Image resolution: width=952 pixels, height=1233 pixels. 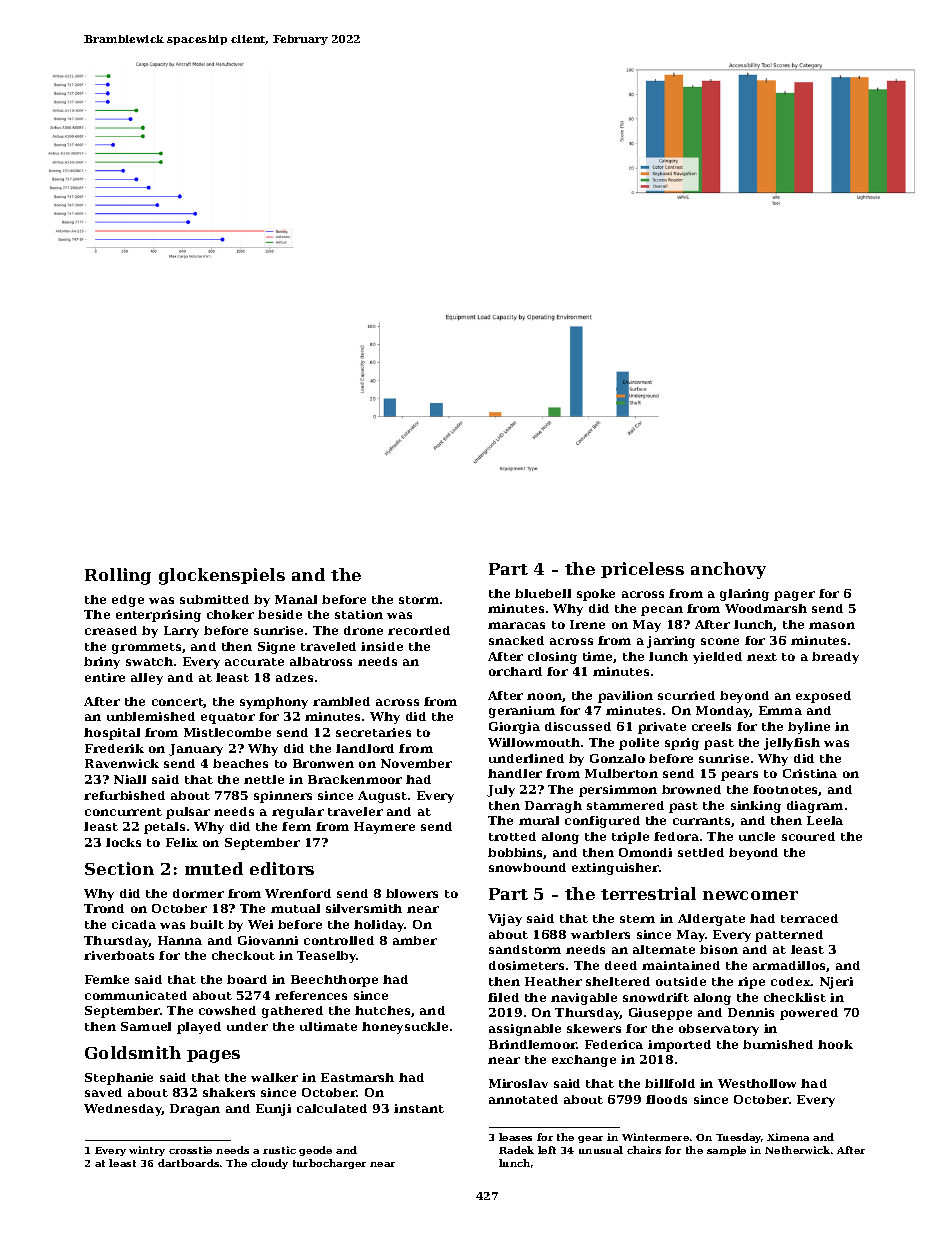 What do you see at coordinates (222, 576) in the screenshot?
I see `glockenspiels` at bounding box center [222, 576].
